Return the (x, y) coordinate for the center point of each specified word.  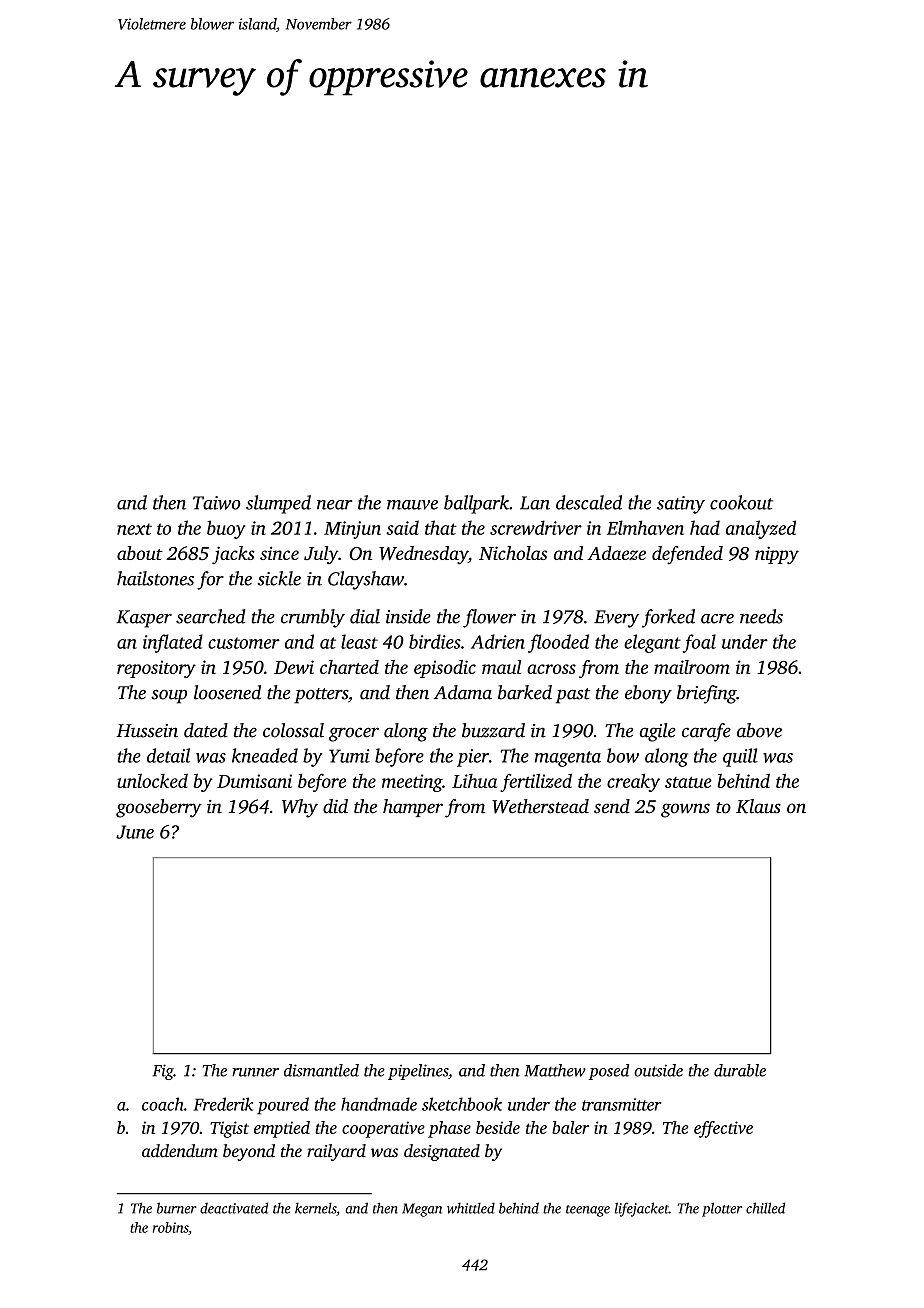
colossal (293, 730)
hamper (413, 808)
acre (717, 619)
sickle (279, 578)
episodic (445, 669)
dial (365, 616)
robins (170, 1227)
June (135, 832)
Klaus (758, 806)
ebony (648, 694)
